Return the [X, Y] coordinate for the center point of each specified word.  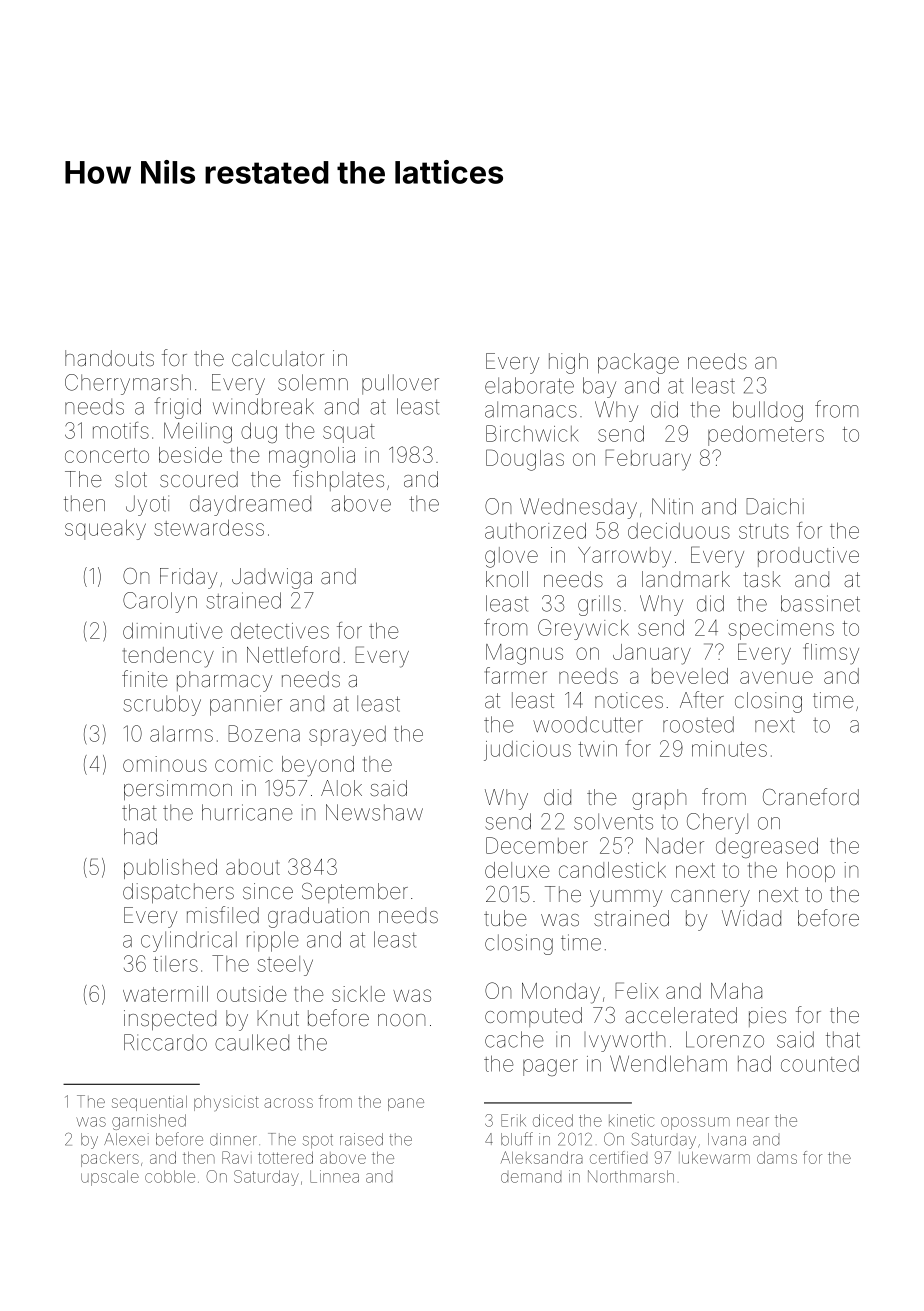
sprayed [347, 736]
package [638, 363]
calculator [278, 358]
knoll [507, 579]
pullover [400, 384]
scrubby [162, 705]
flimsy [831, 654]
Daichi [775, 506]
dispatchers [178, 893]
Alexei [126, 1139]
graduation [318, 917]
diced [553, 1120]
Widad [751, 918]
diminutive [173, 630]
